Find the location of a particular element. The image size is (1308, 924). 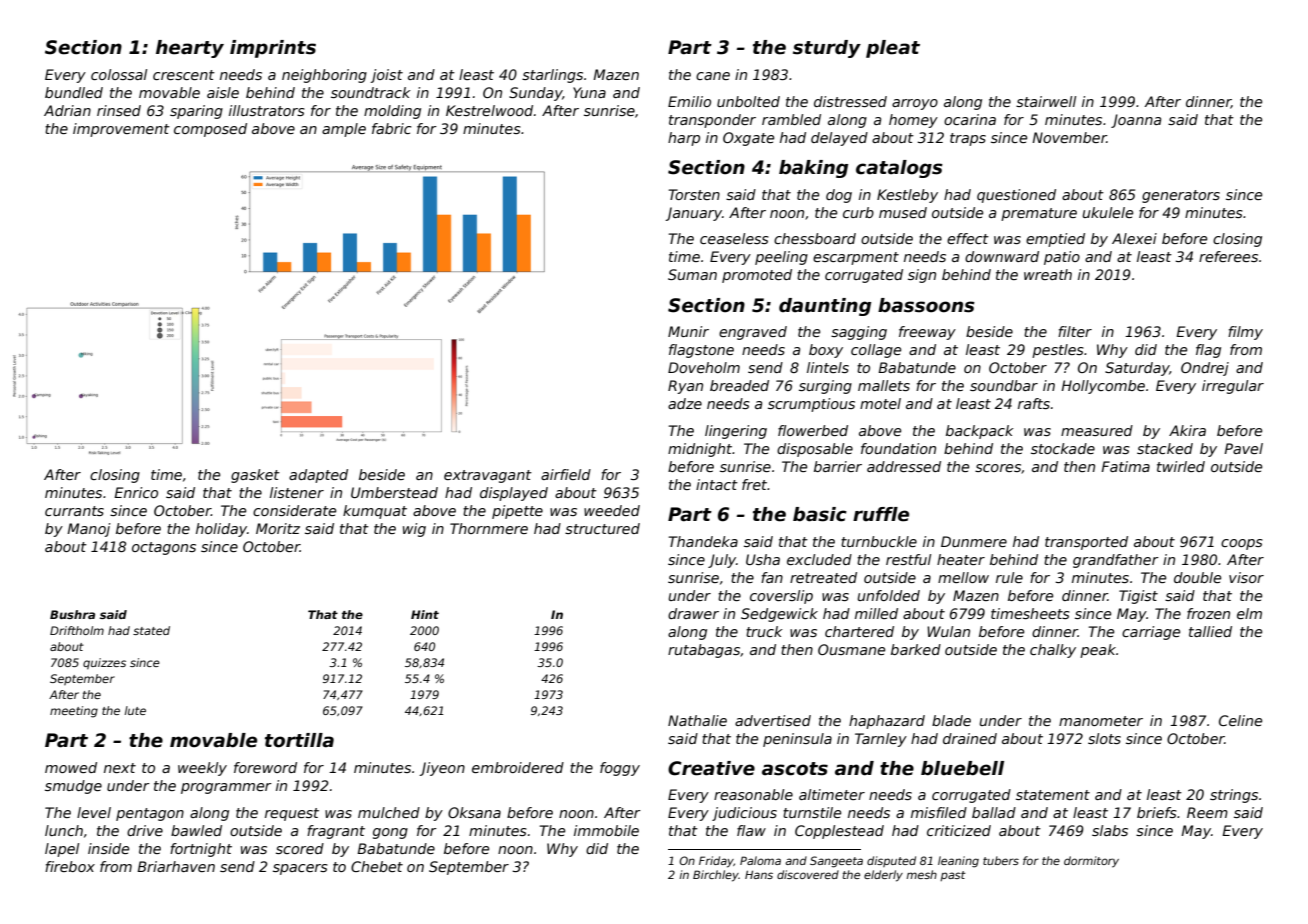

Joanna is located at coordinates (1136, 121).
